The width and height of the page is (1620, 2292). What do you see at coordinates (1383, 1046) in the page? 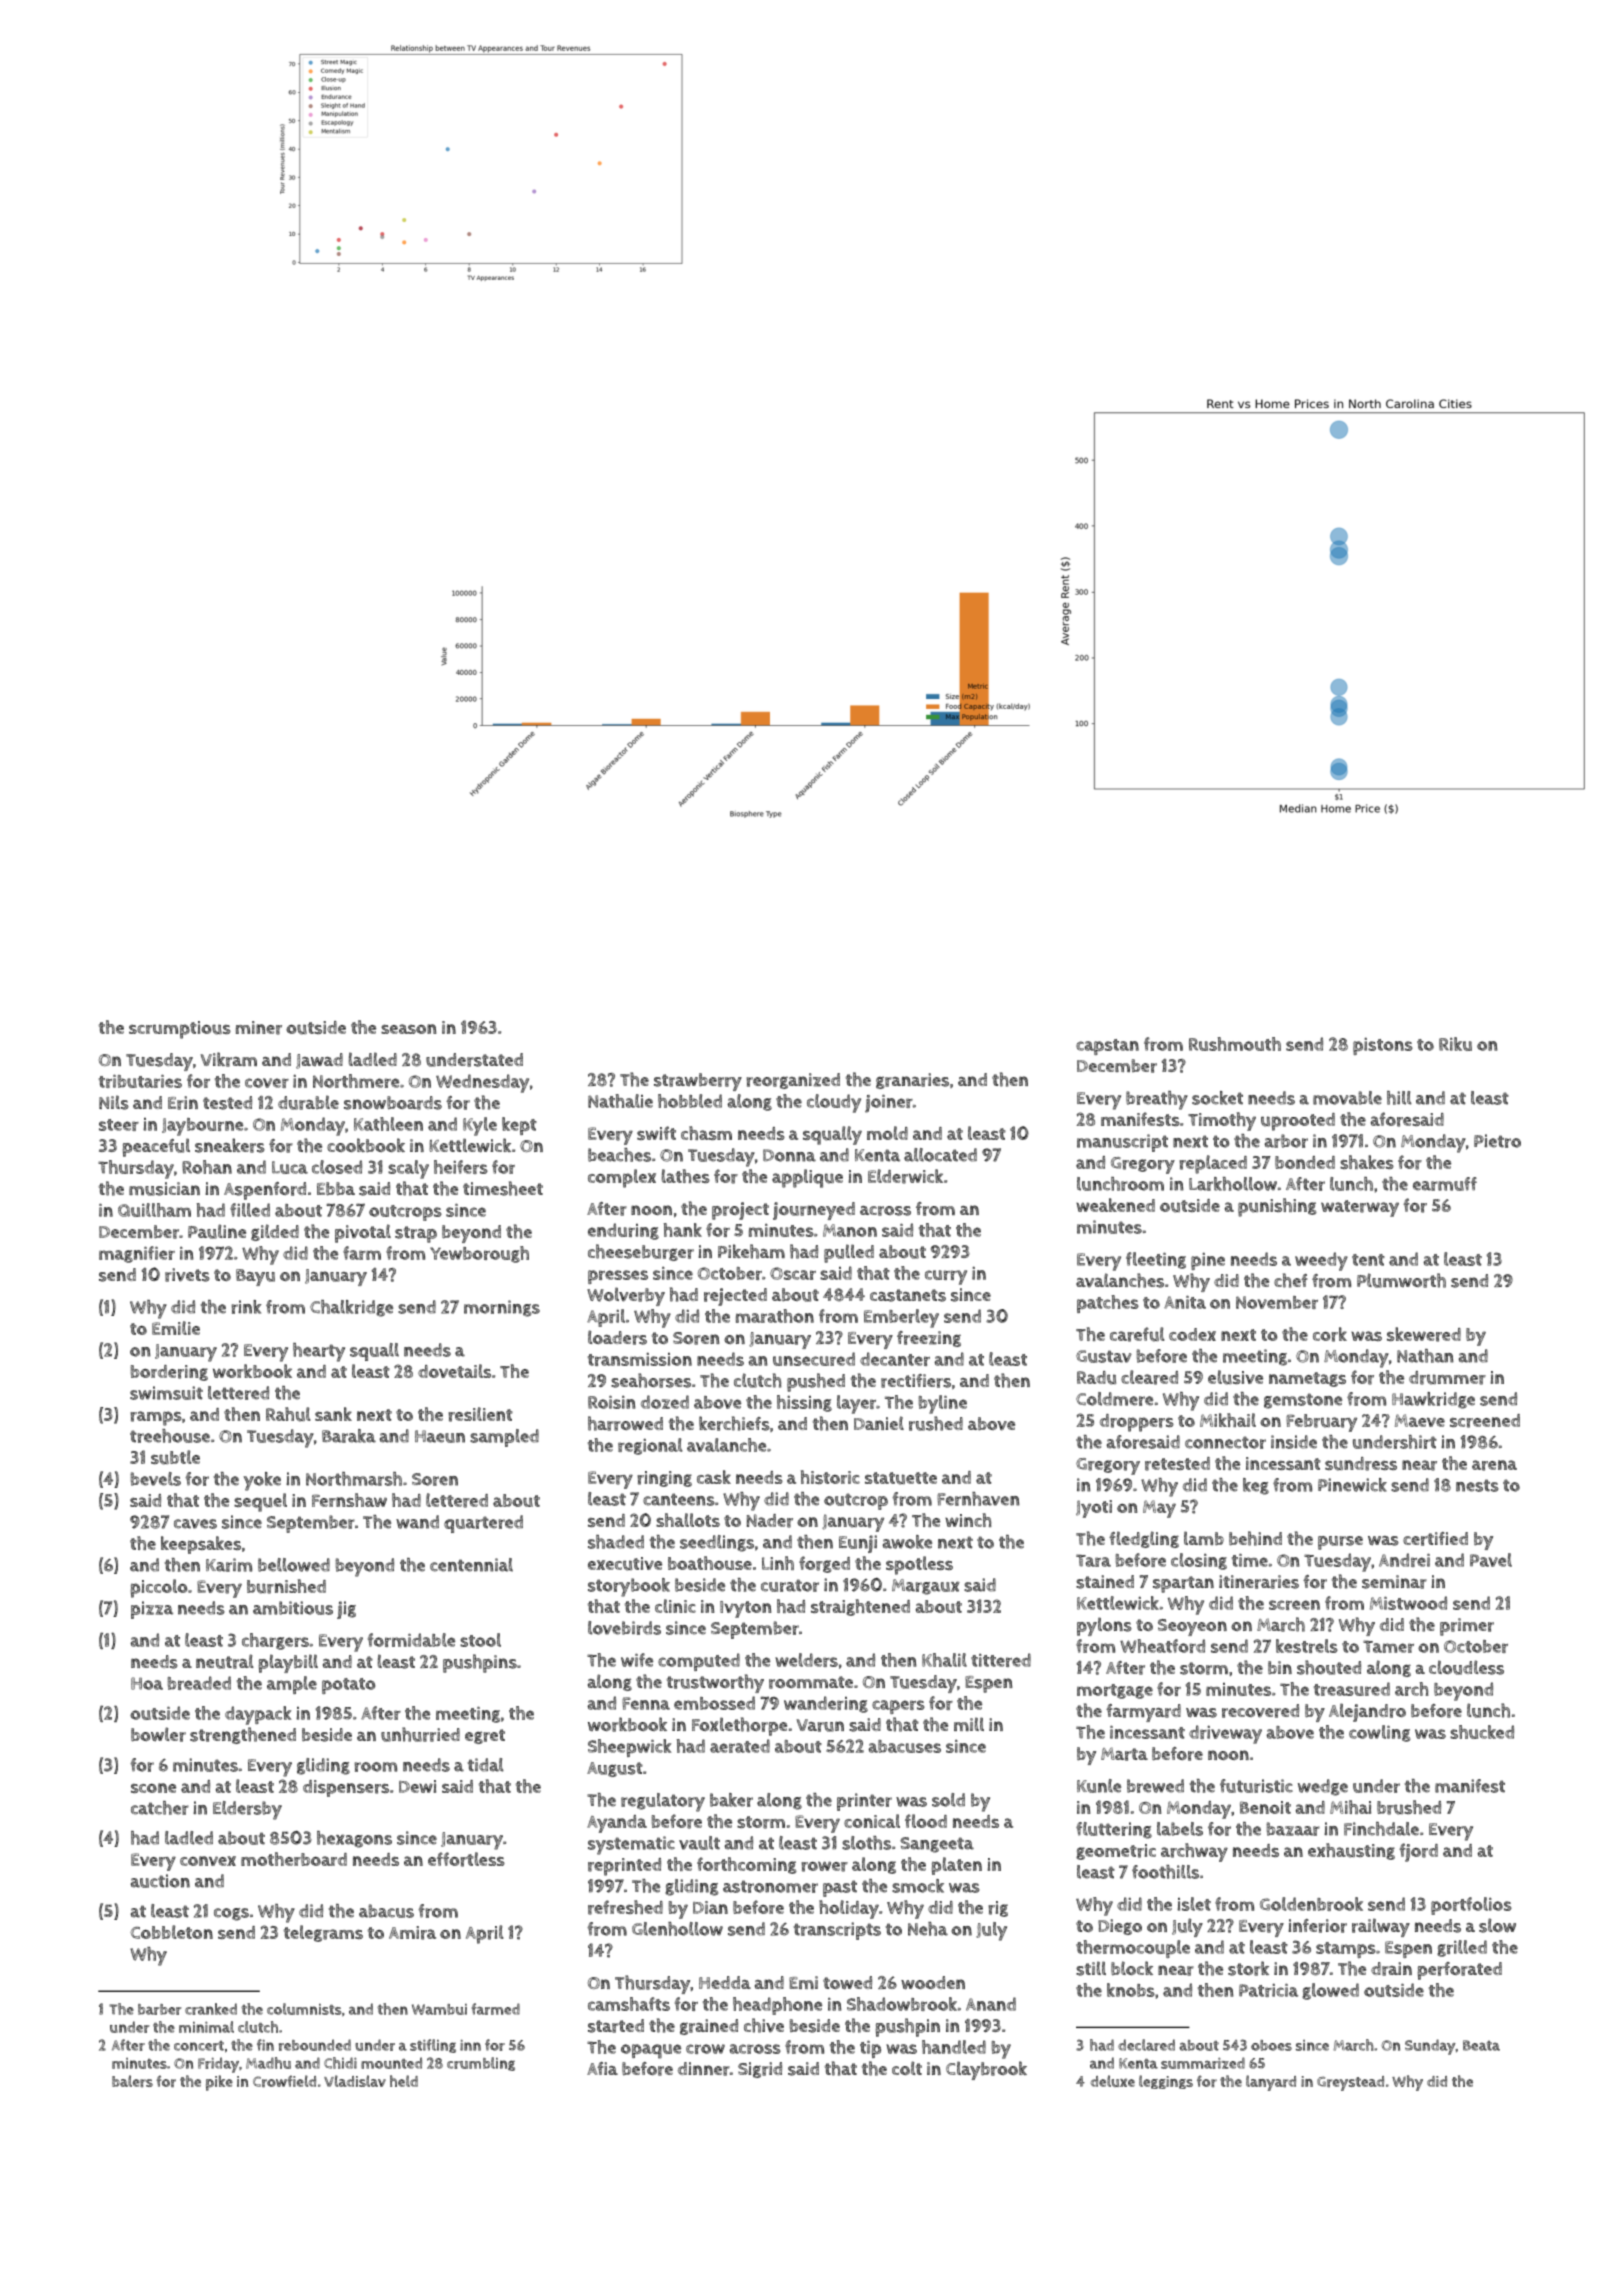
I see `pistons` at bounding box center [1383, 1046].
